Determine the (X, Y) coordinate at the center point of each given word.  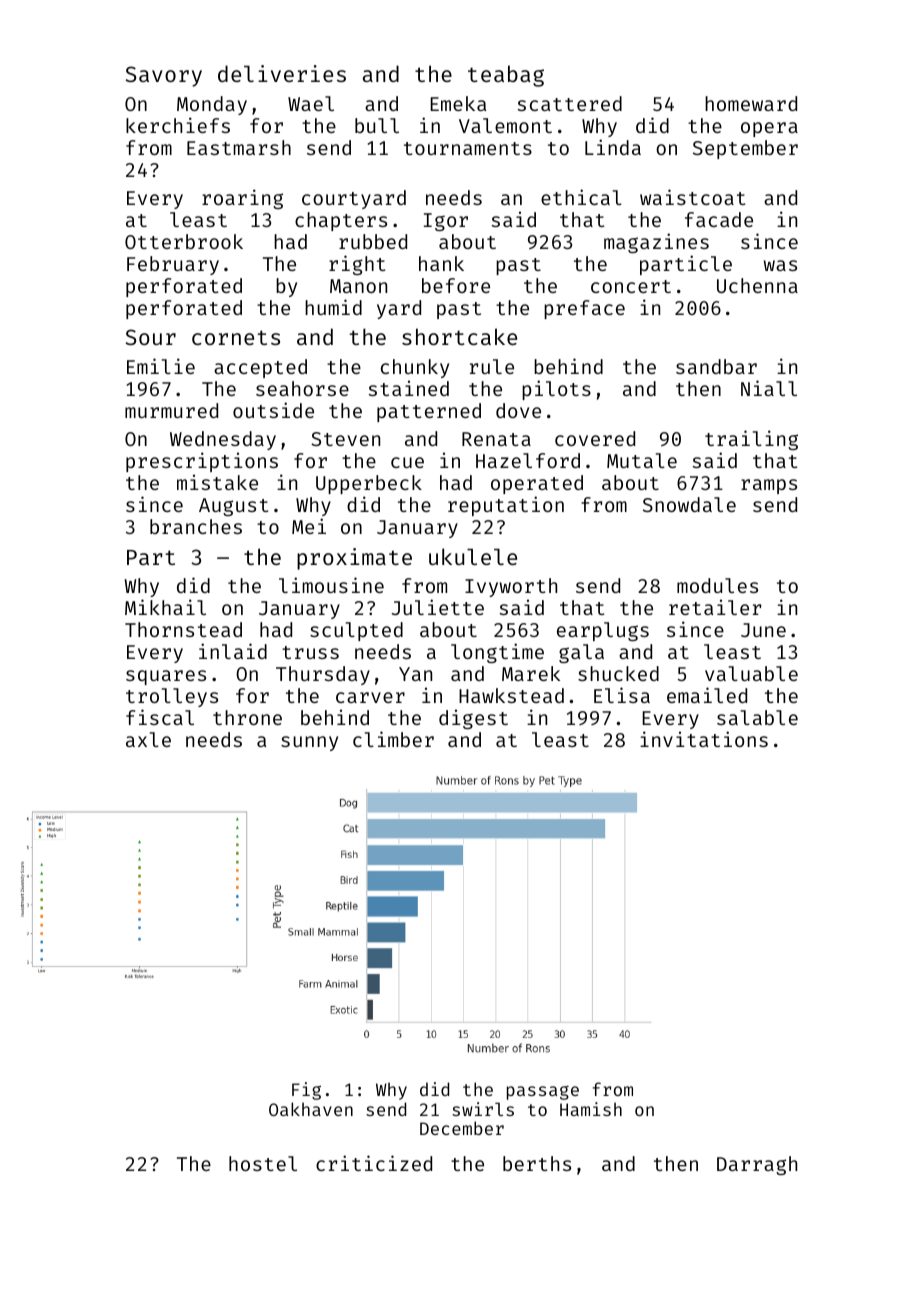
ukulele (473, 556)
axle (148, 739)
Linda (613, 147)
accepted (260, 368)
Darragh (757, 1165)
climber (393, 739)
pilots (556, 390)
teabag (506, 76)
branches (196, 526)
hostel (263, 1163)
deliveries (282, 73)
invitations (704, 739)
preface (584, 309)
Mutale (642, 460)
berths (537, 1163)
